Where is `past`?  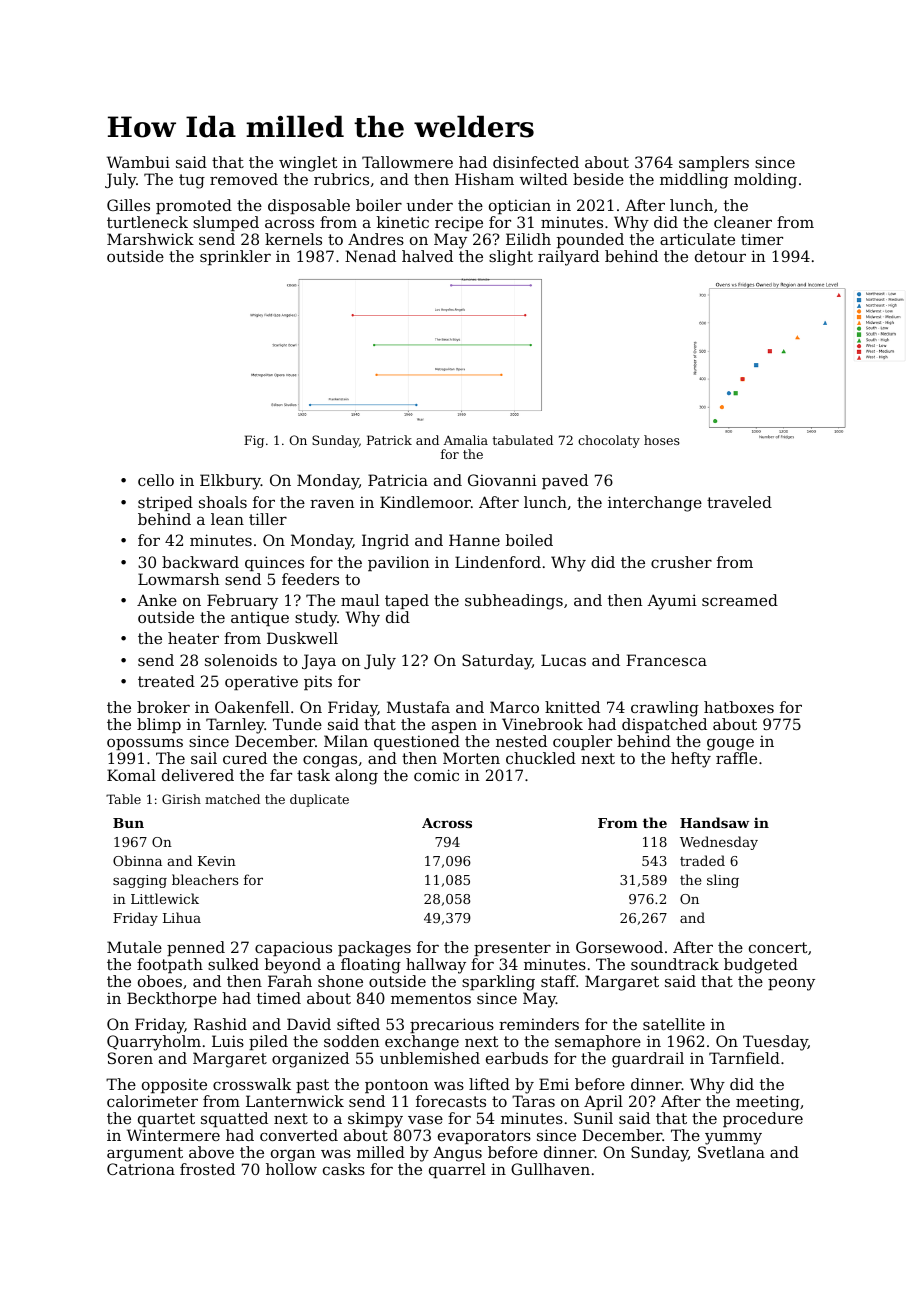 past is located at coordinates (312, 1086).
